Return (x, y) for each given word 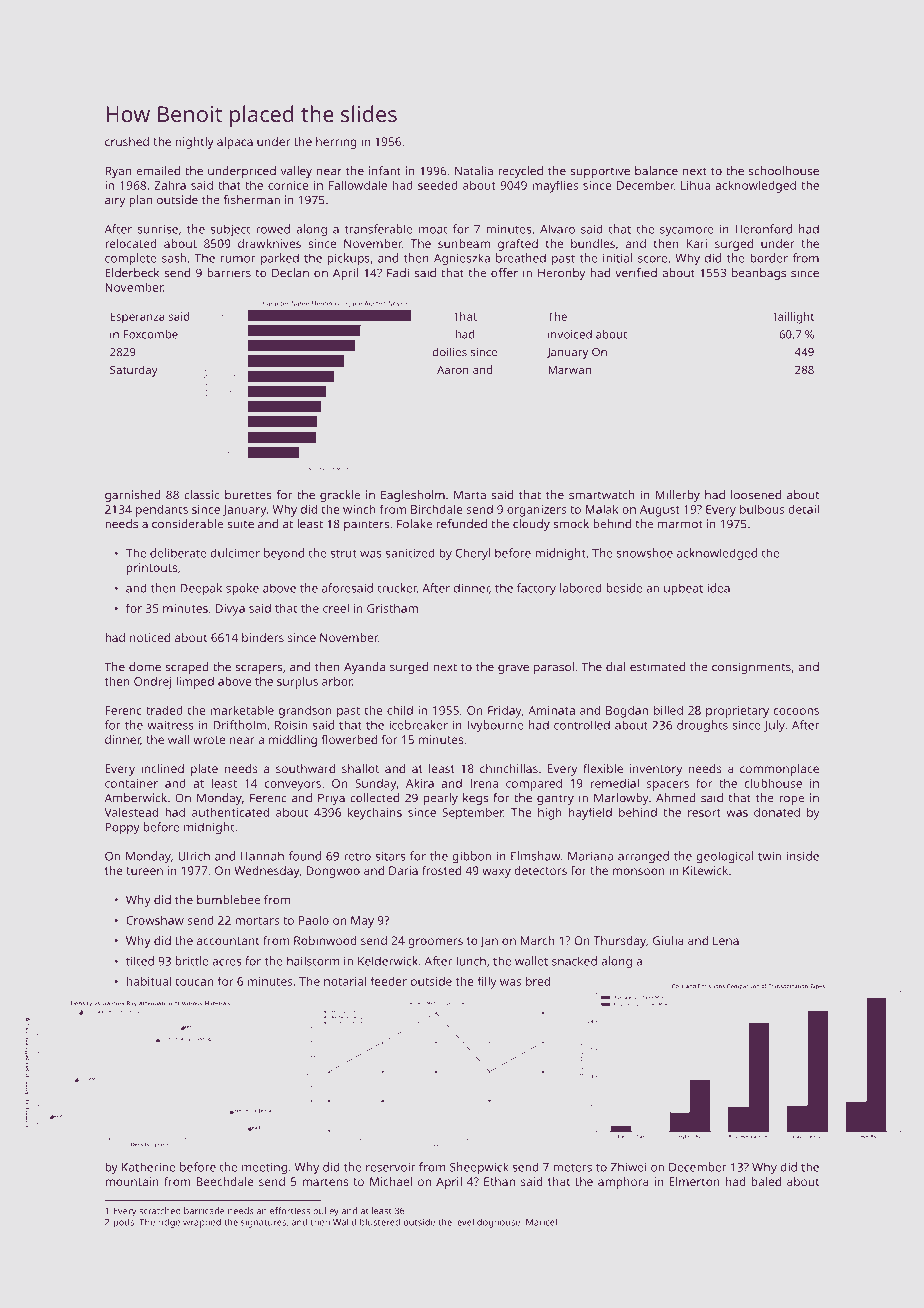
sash (174, 258)
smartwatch (602, 495)
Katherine (148, 1167)
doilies (449, 352)
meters (573, 1167)
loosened (756, 495)
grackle (340, 496)
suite (240, 524)
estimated (657, 667)
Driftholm (239, 725)
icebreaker (418, 725)
